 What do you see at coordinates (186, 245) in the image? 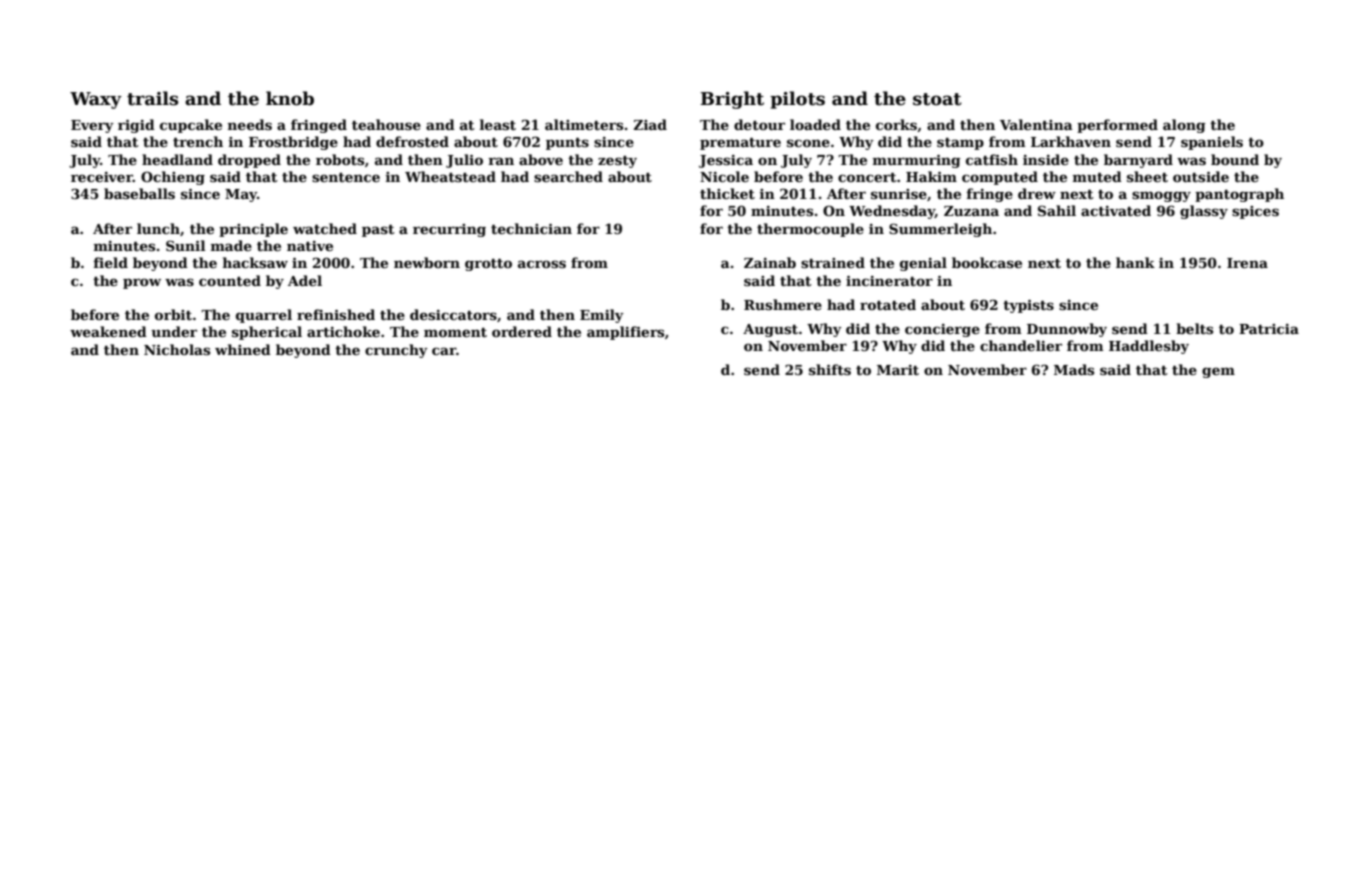
I see `Sunil` at bounding box center [186, 245].
